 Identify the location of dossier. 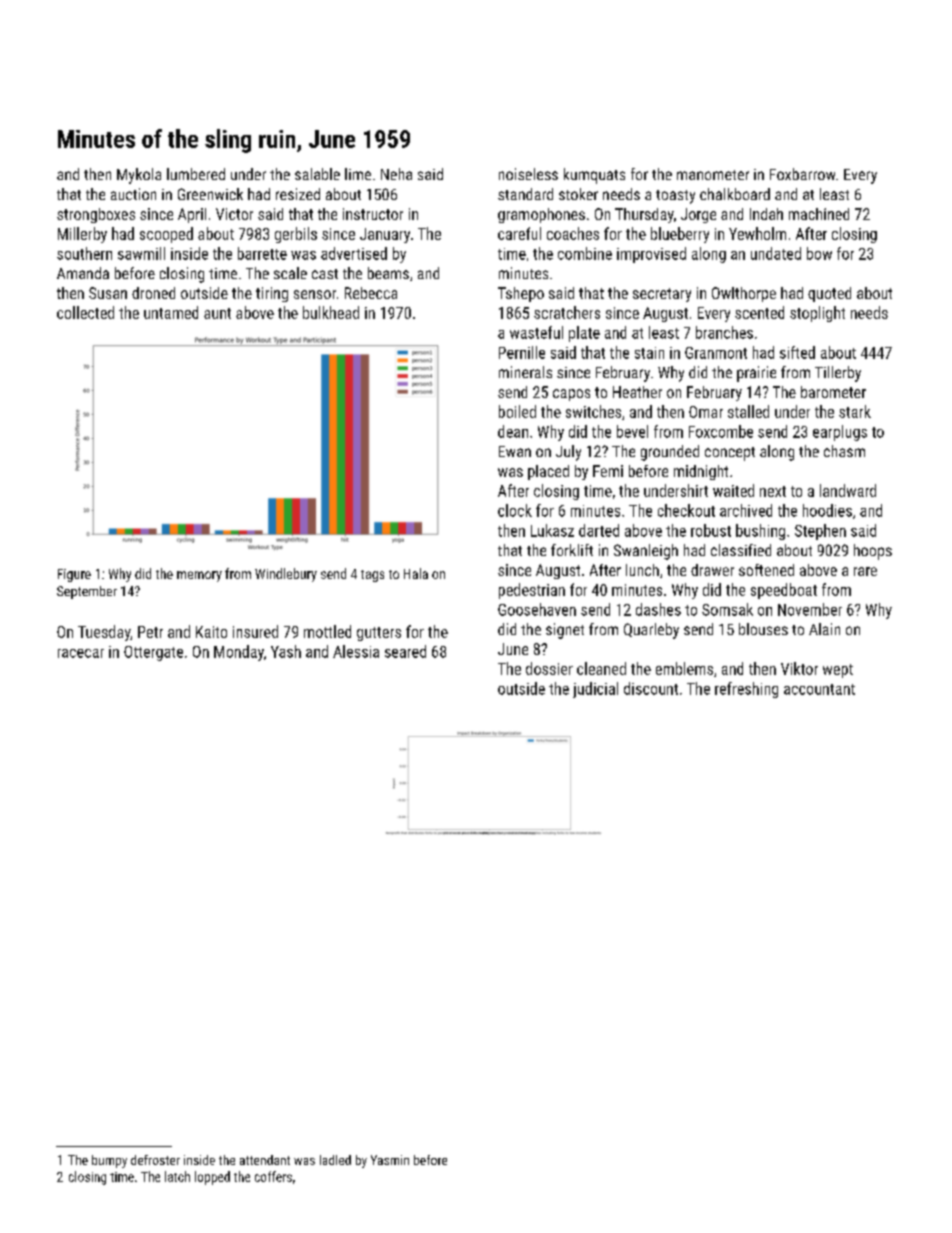
(549, 668).
